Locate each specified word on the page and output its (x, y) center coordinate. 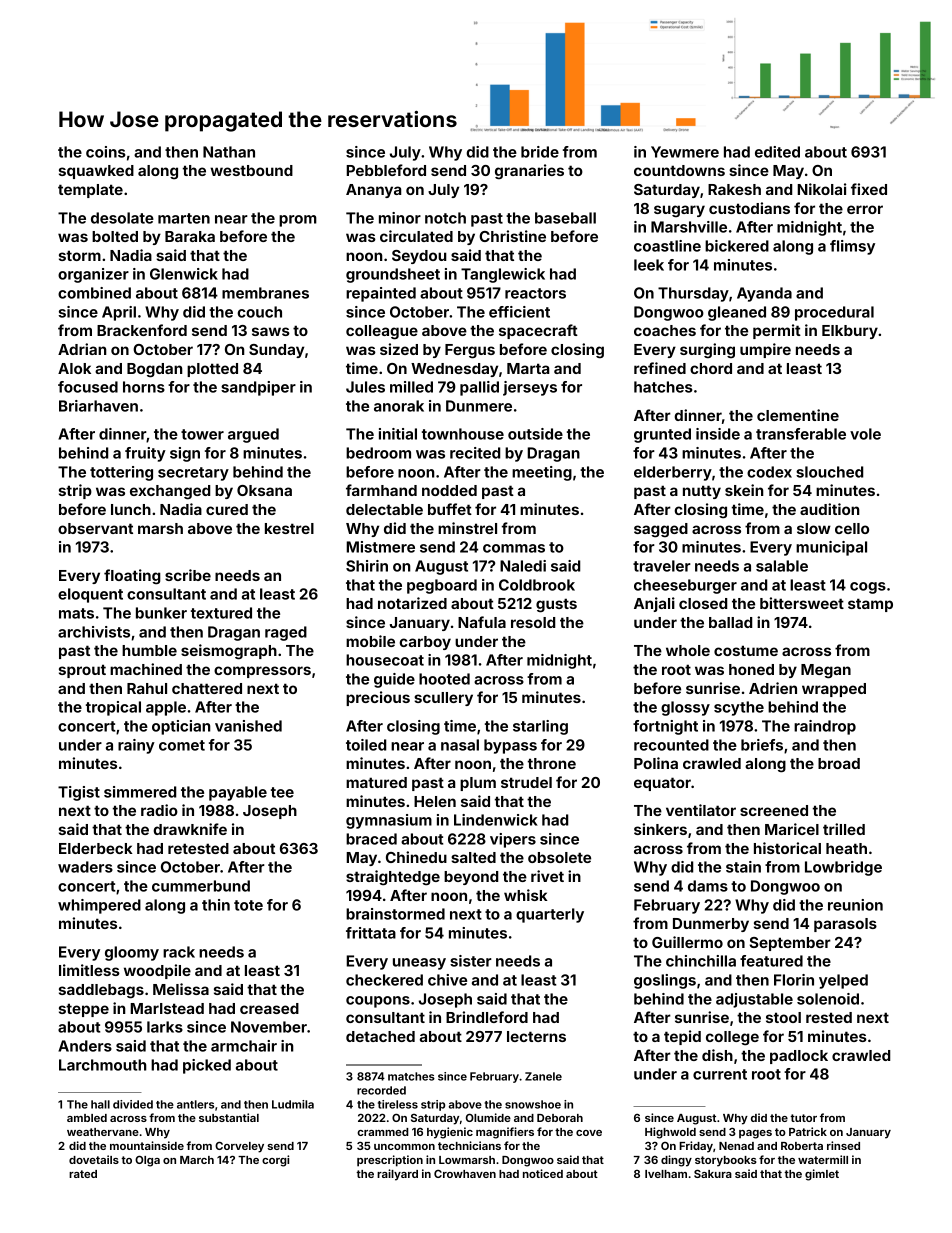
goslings (665, 981)
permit (777, 331)
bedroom (378, 453)
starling (540, 727)
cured (227, 509)
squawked (96, 172)
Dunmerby (711, 925)
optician (181, 727)
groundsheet (393, 275)
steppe (84, 1010)
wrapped (834, 690)
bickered (737, 246)
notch (445, 218)
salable (782, 566)
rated (83, 1174)
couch (259, 312)
